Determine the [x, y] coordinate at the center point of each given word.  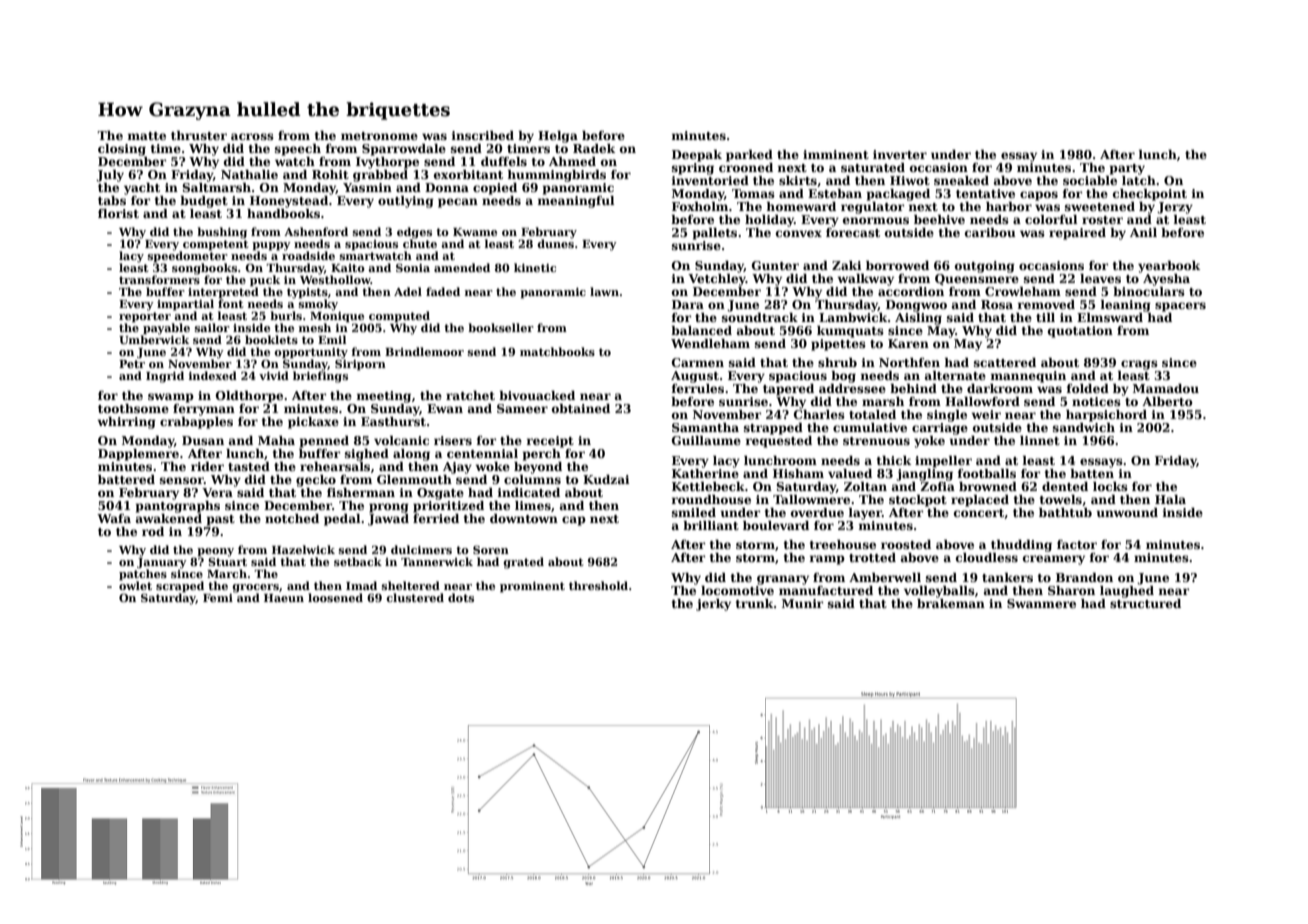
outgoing [985, 267]
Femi [218, 598]
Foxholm [700, 206]
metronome [379, 136]
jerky [713, 605]
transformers [159, 279]
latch [1139, 180]
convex [799, 233]
